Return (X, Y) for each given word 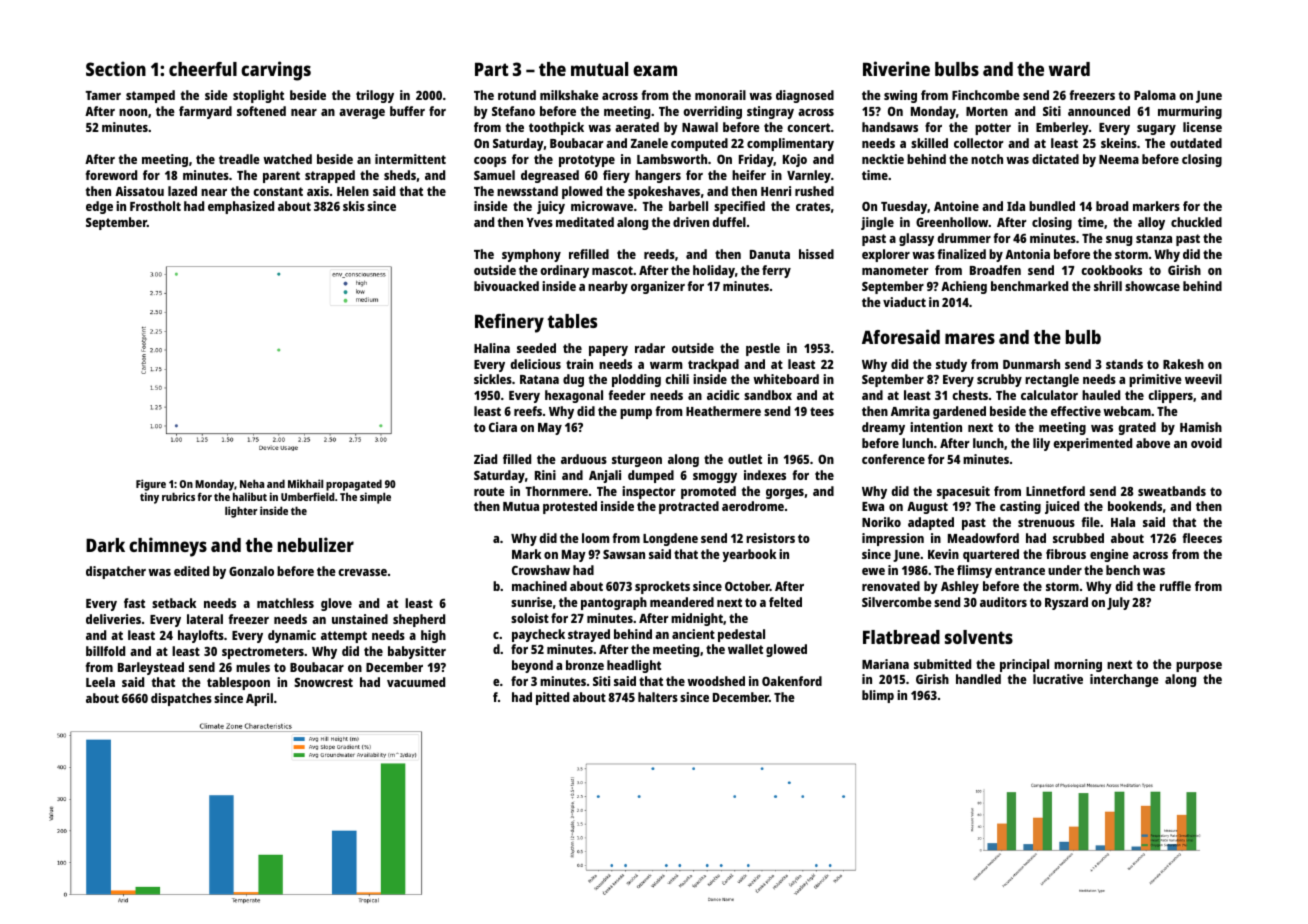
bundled (1052, 206)
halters (658, 697)
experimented (1092, 444)
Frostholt (155, 206)
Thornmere (556, 491)
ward (1069, 69)
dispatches (181, 699)
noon (133, 112)
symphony (531, 255)
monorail (720, 95)
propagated (354, 485)
